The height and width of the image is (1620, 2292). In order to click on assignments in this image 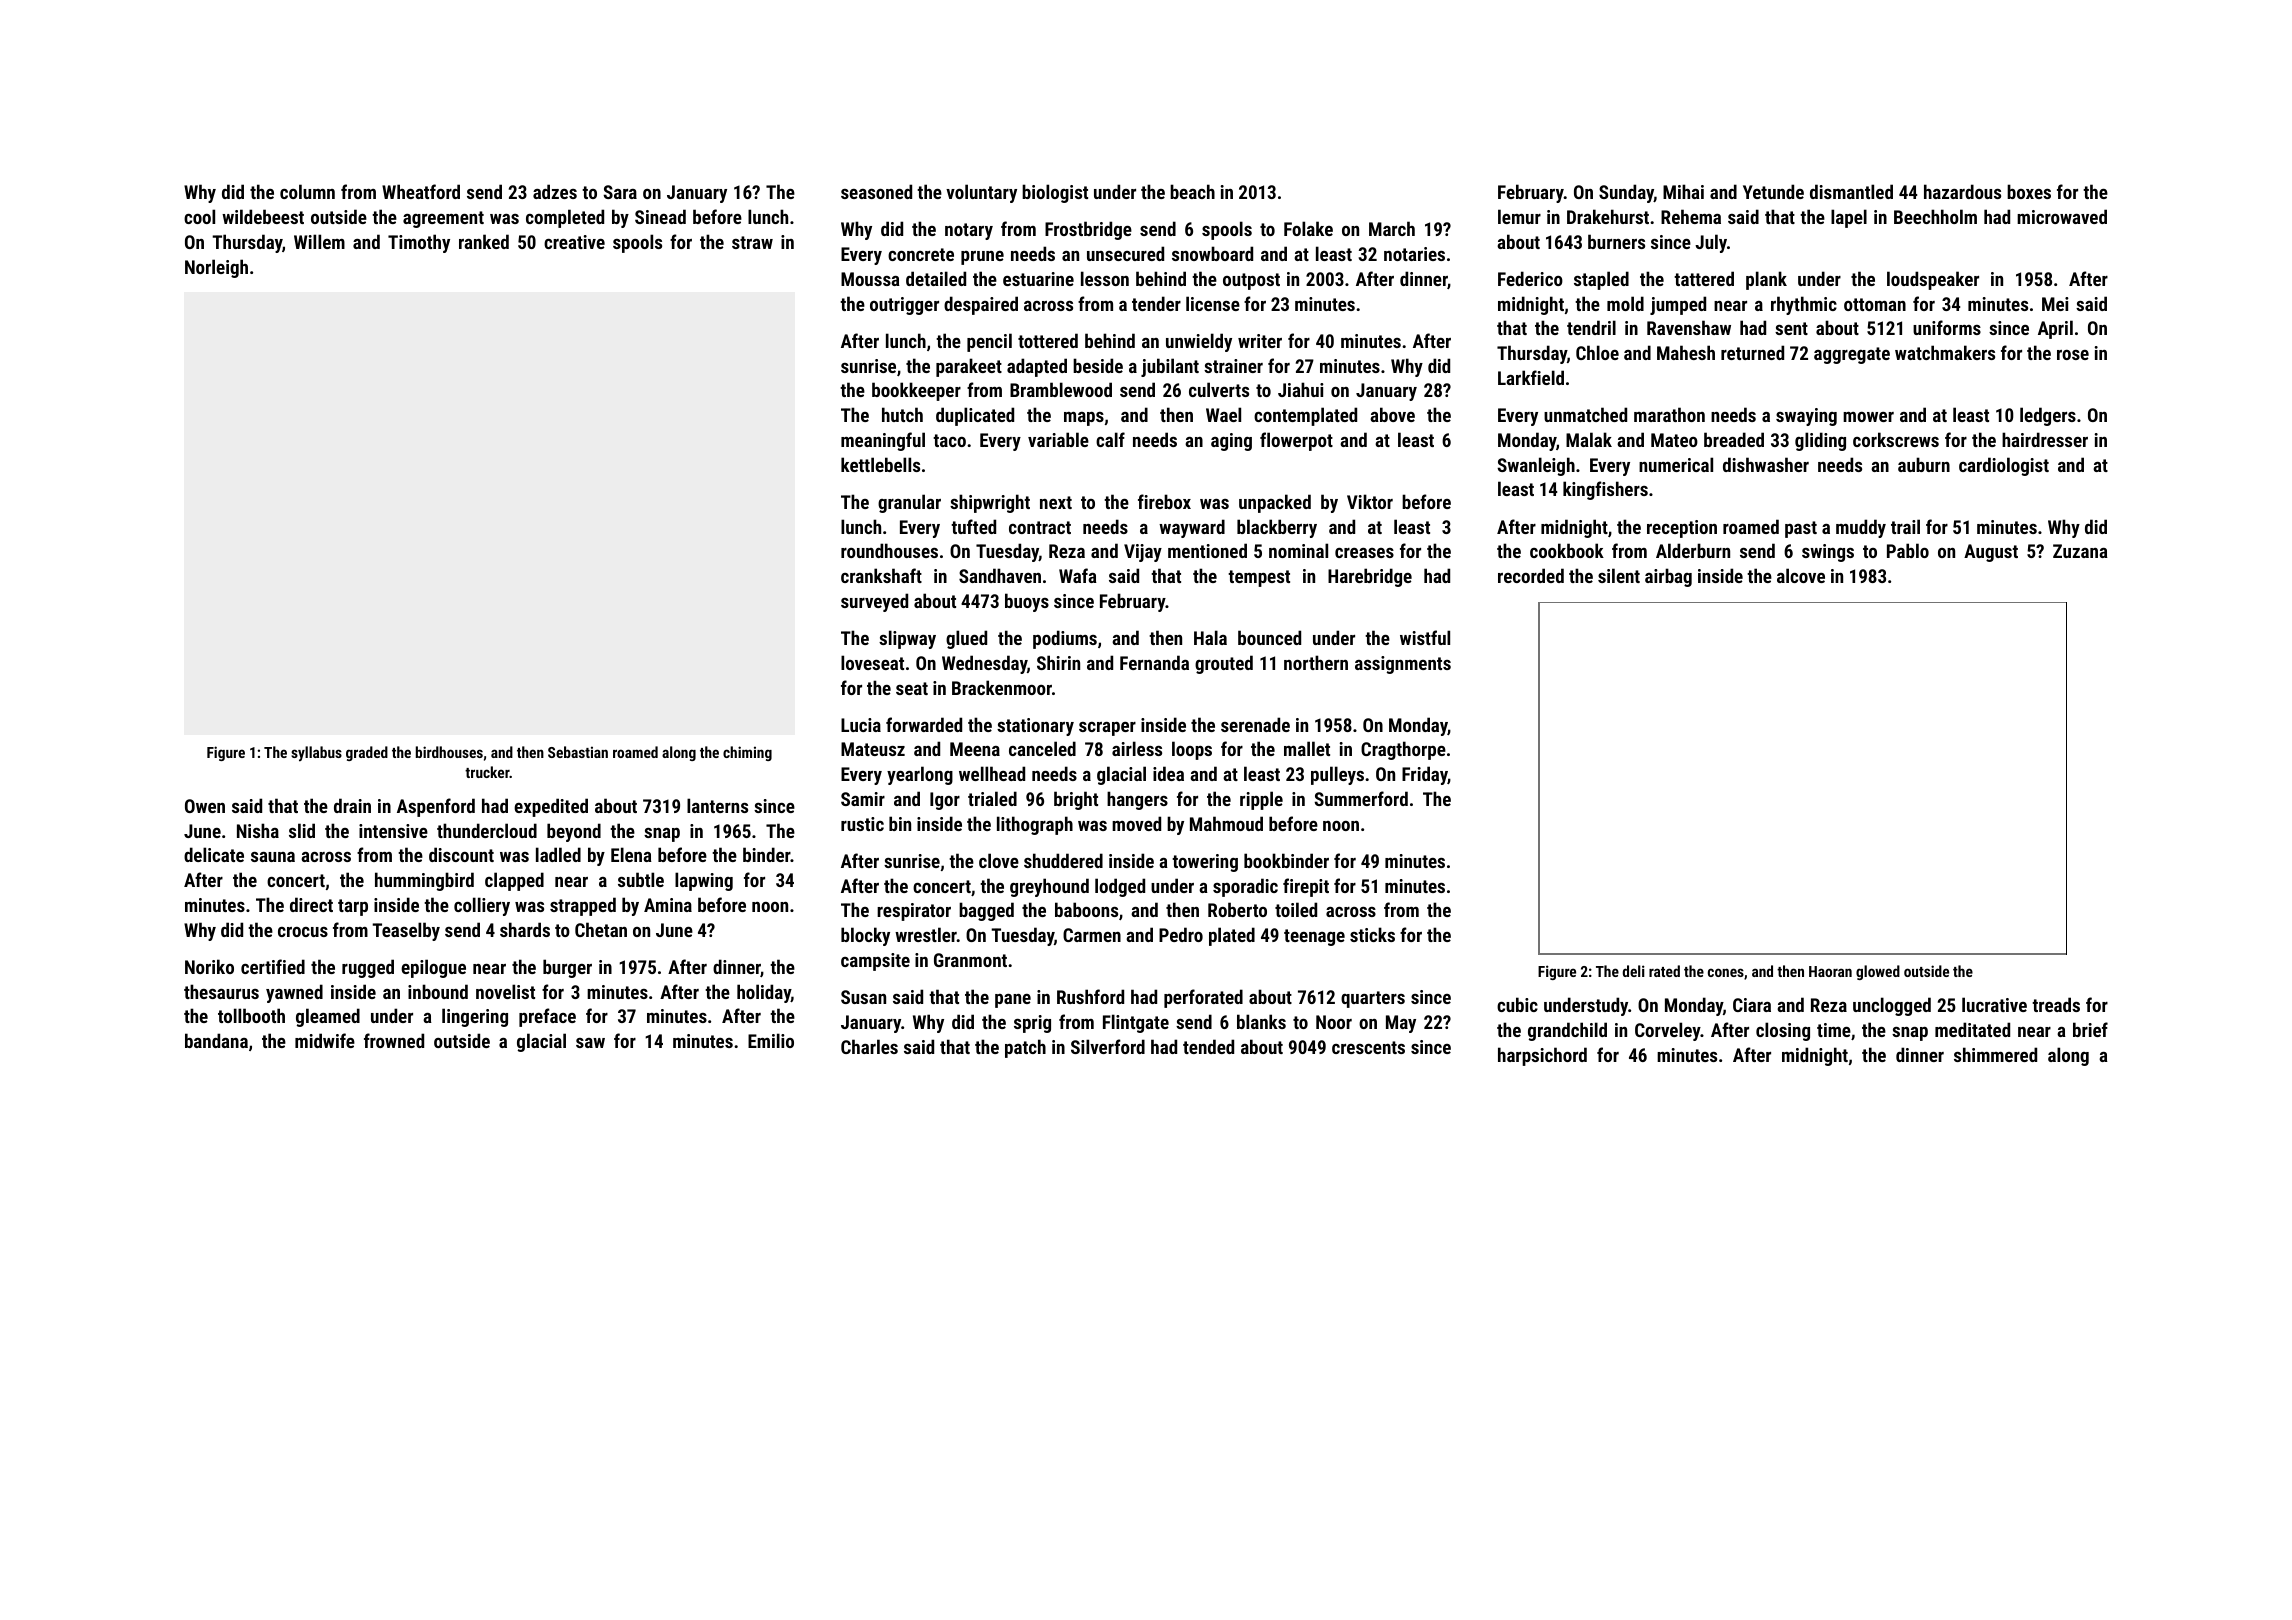, I will do `click(1403, 665)`.
